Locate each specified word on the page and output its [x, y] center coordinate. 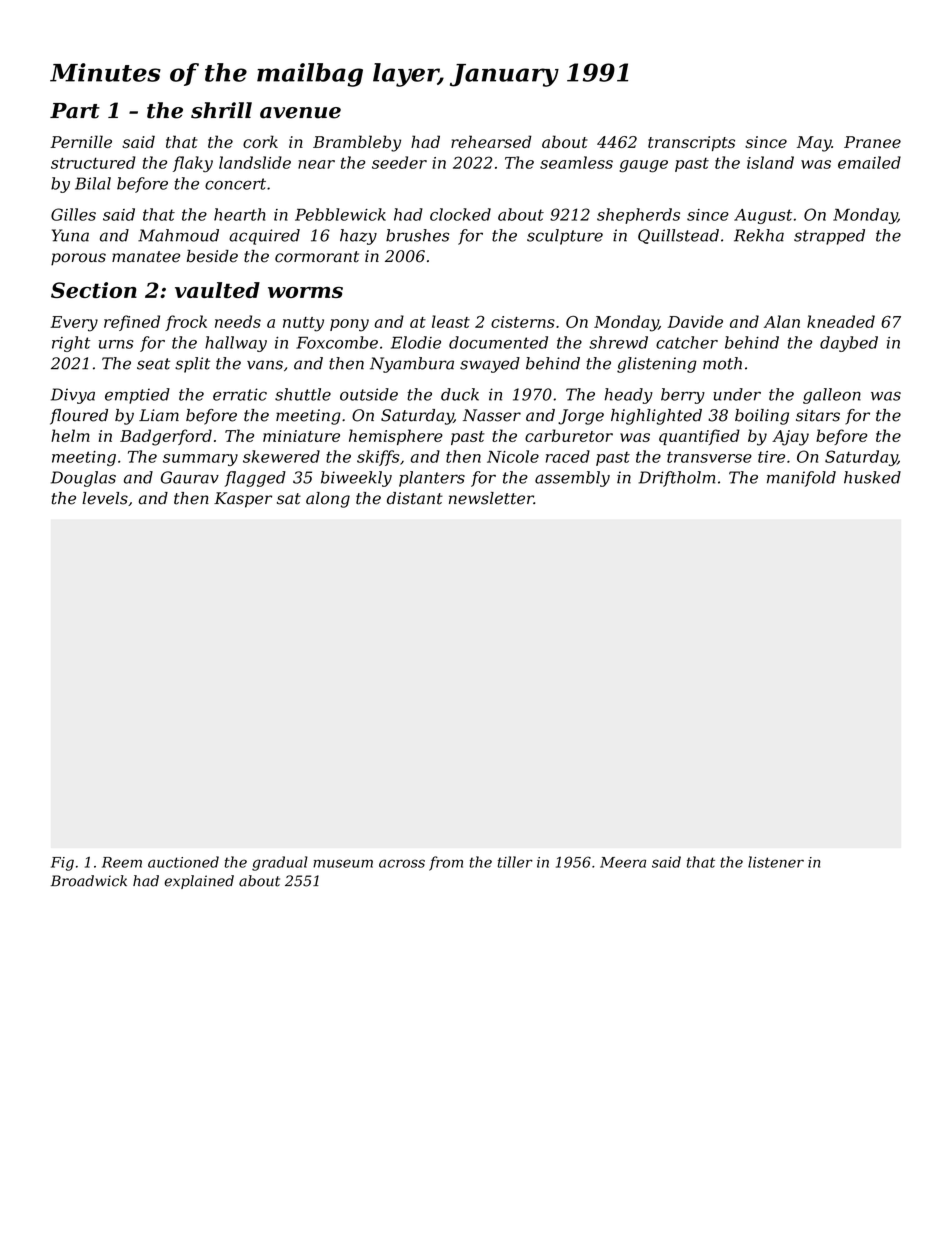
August [763, 216]
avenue [300, 113]
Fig [62, 864]
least [451, 321]
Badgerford [166, 437]
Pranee [872, 142]
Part [75, 111]
